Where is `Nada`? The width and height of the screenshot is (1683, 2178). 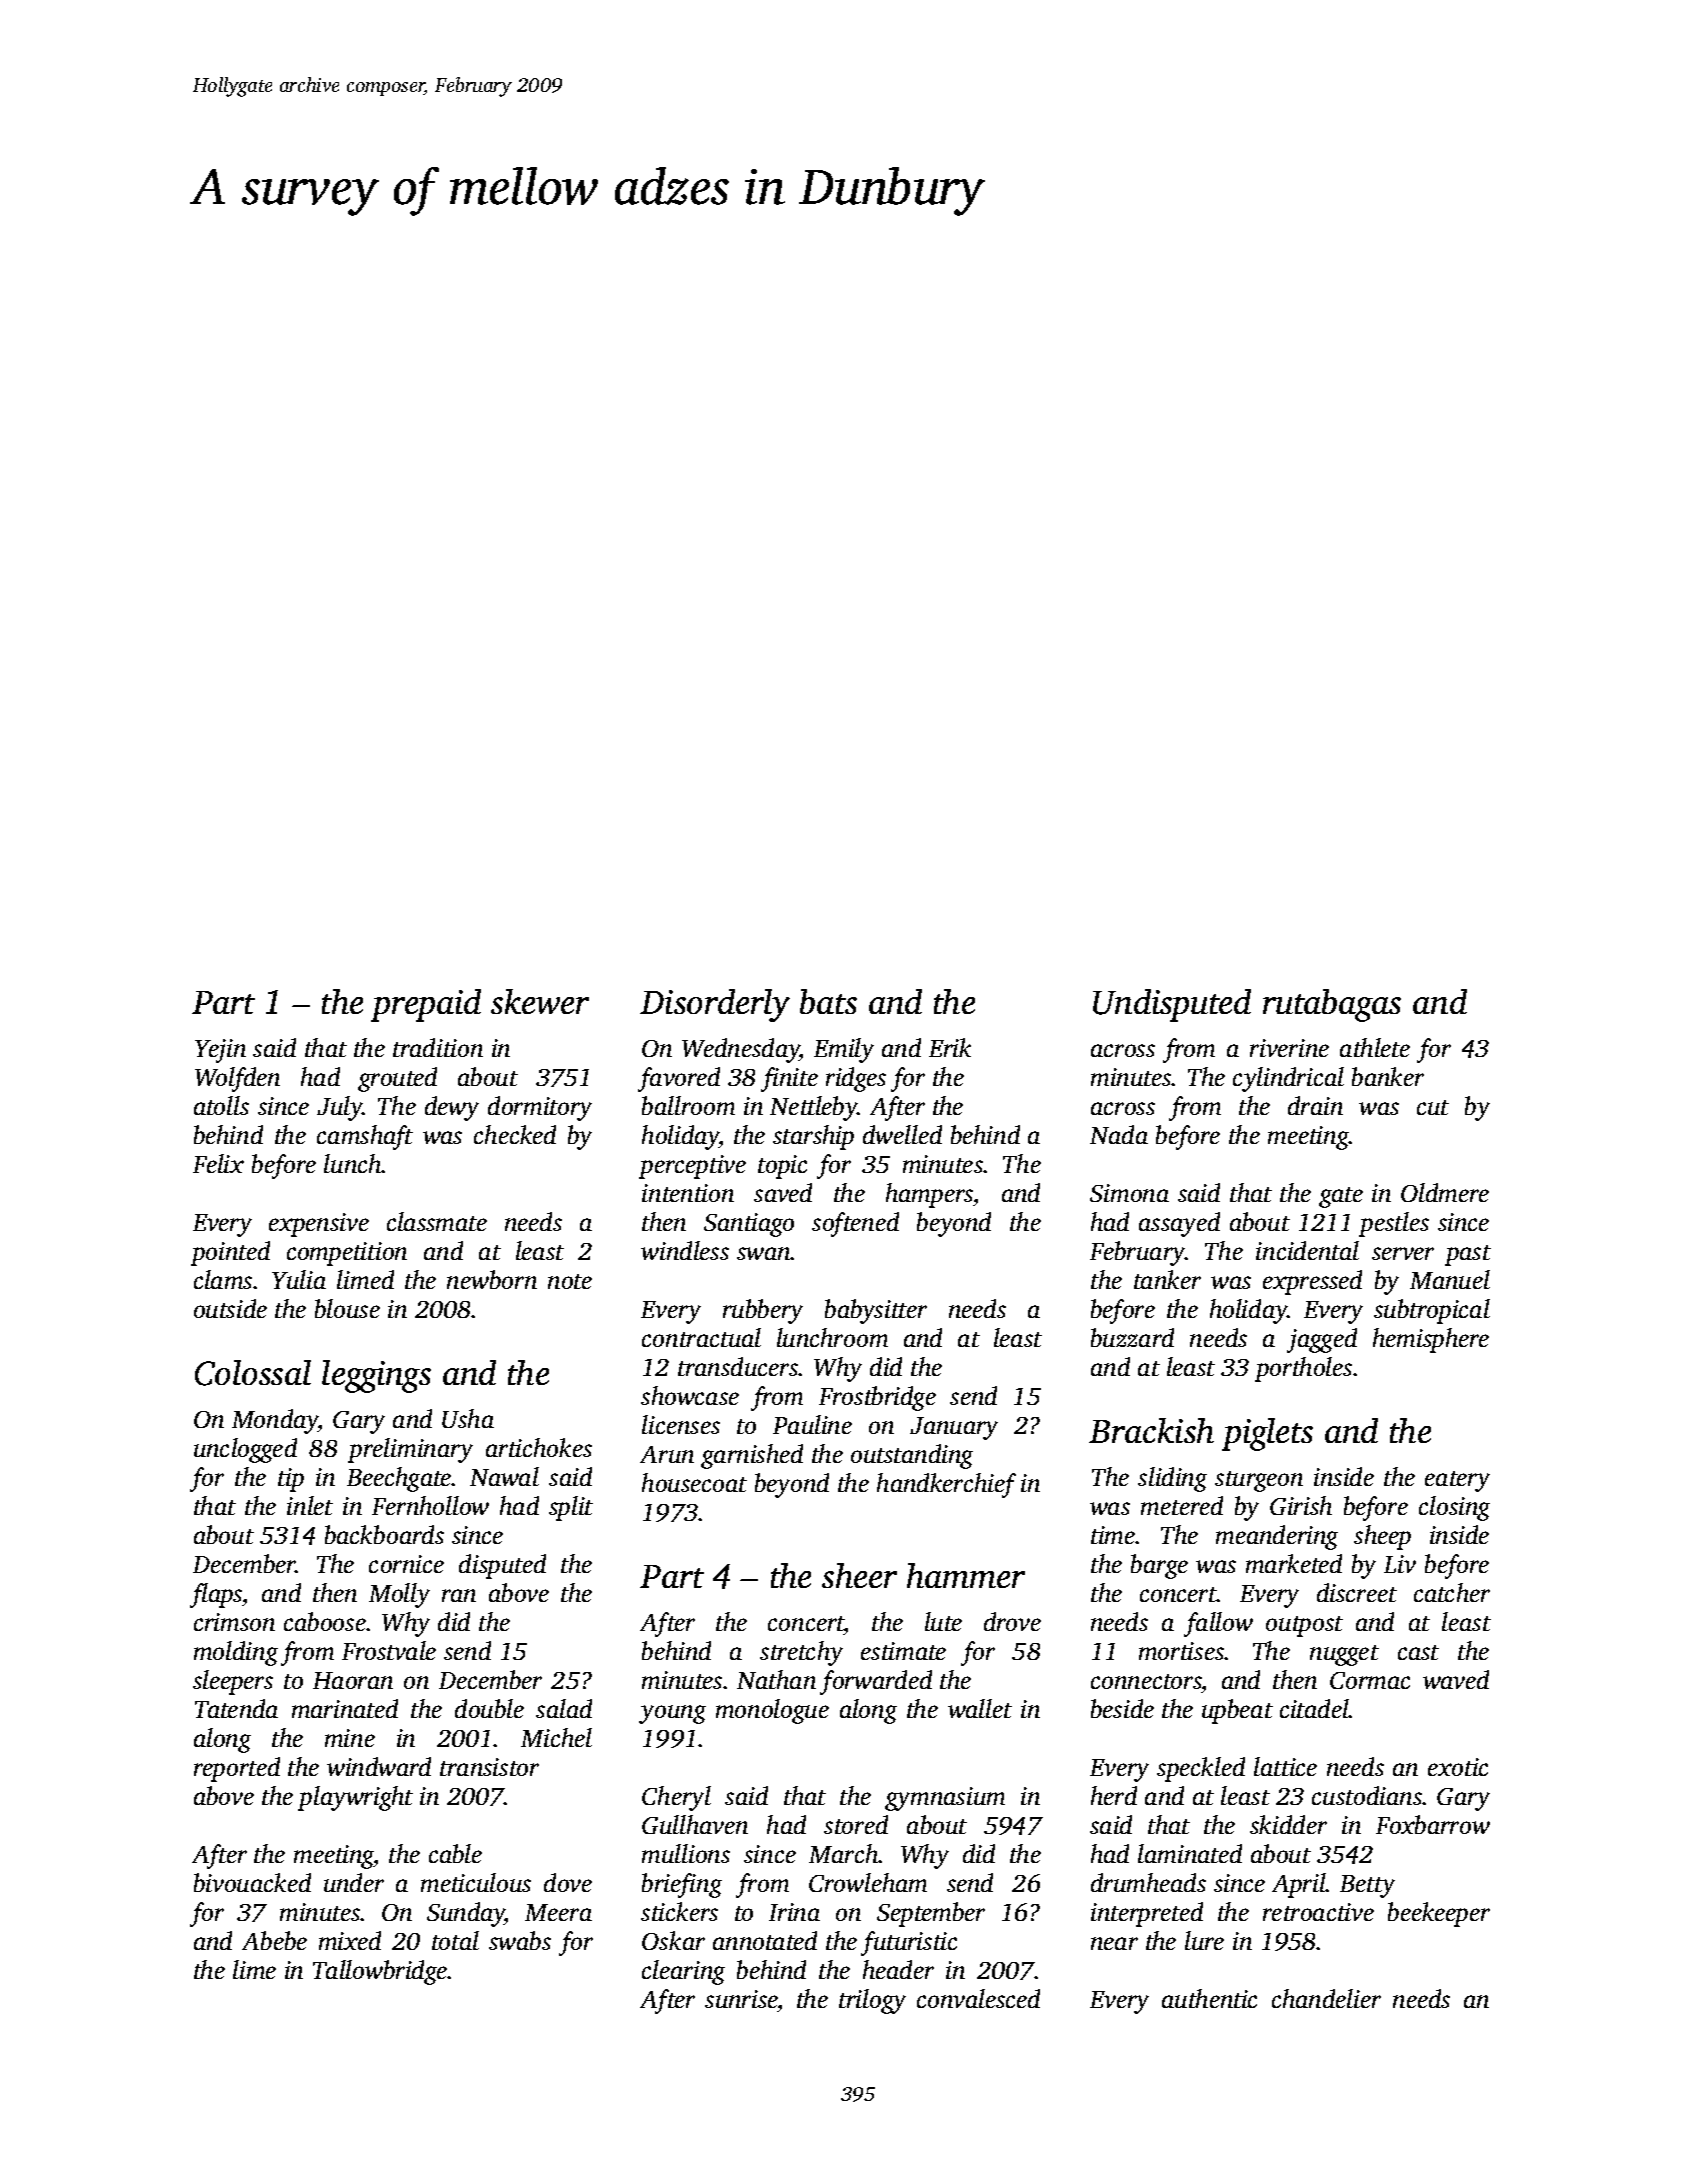 Nada is located at coordinates (1119, 1134).
